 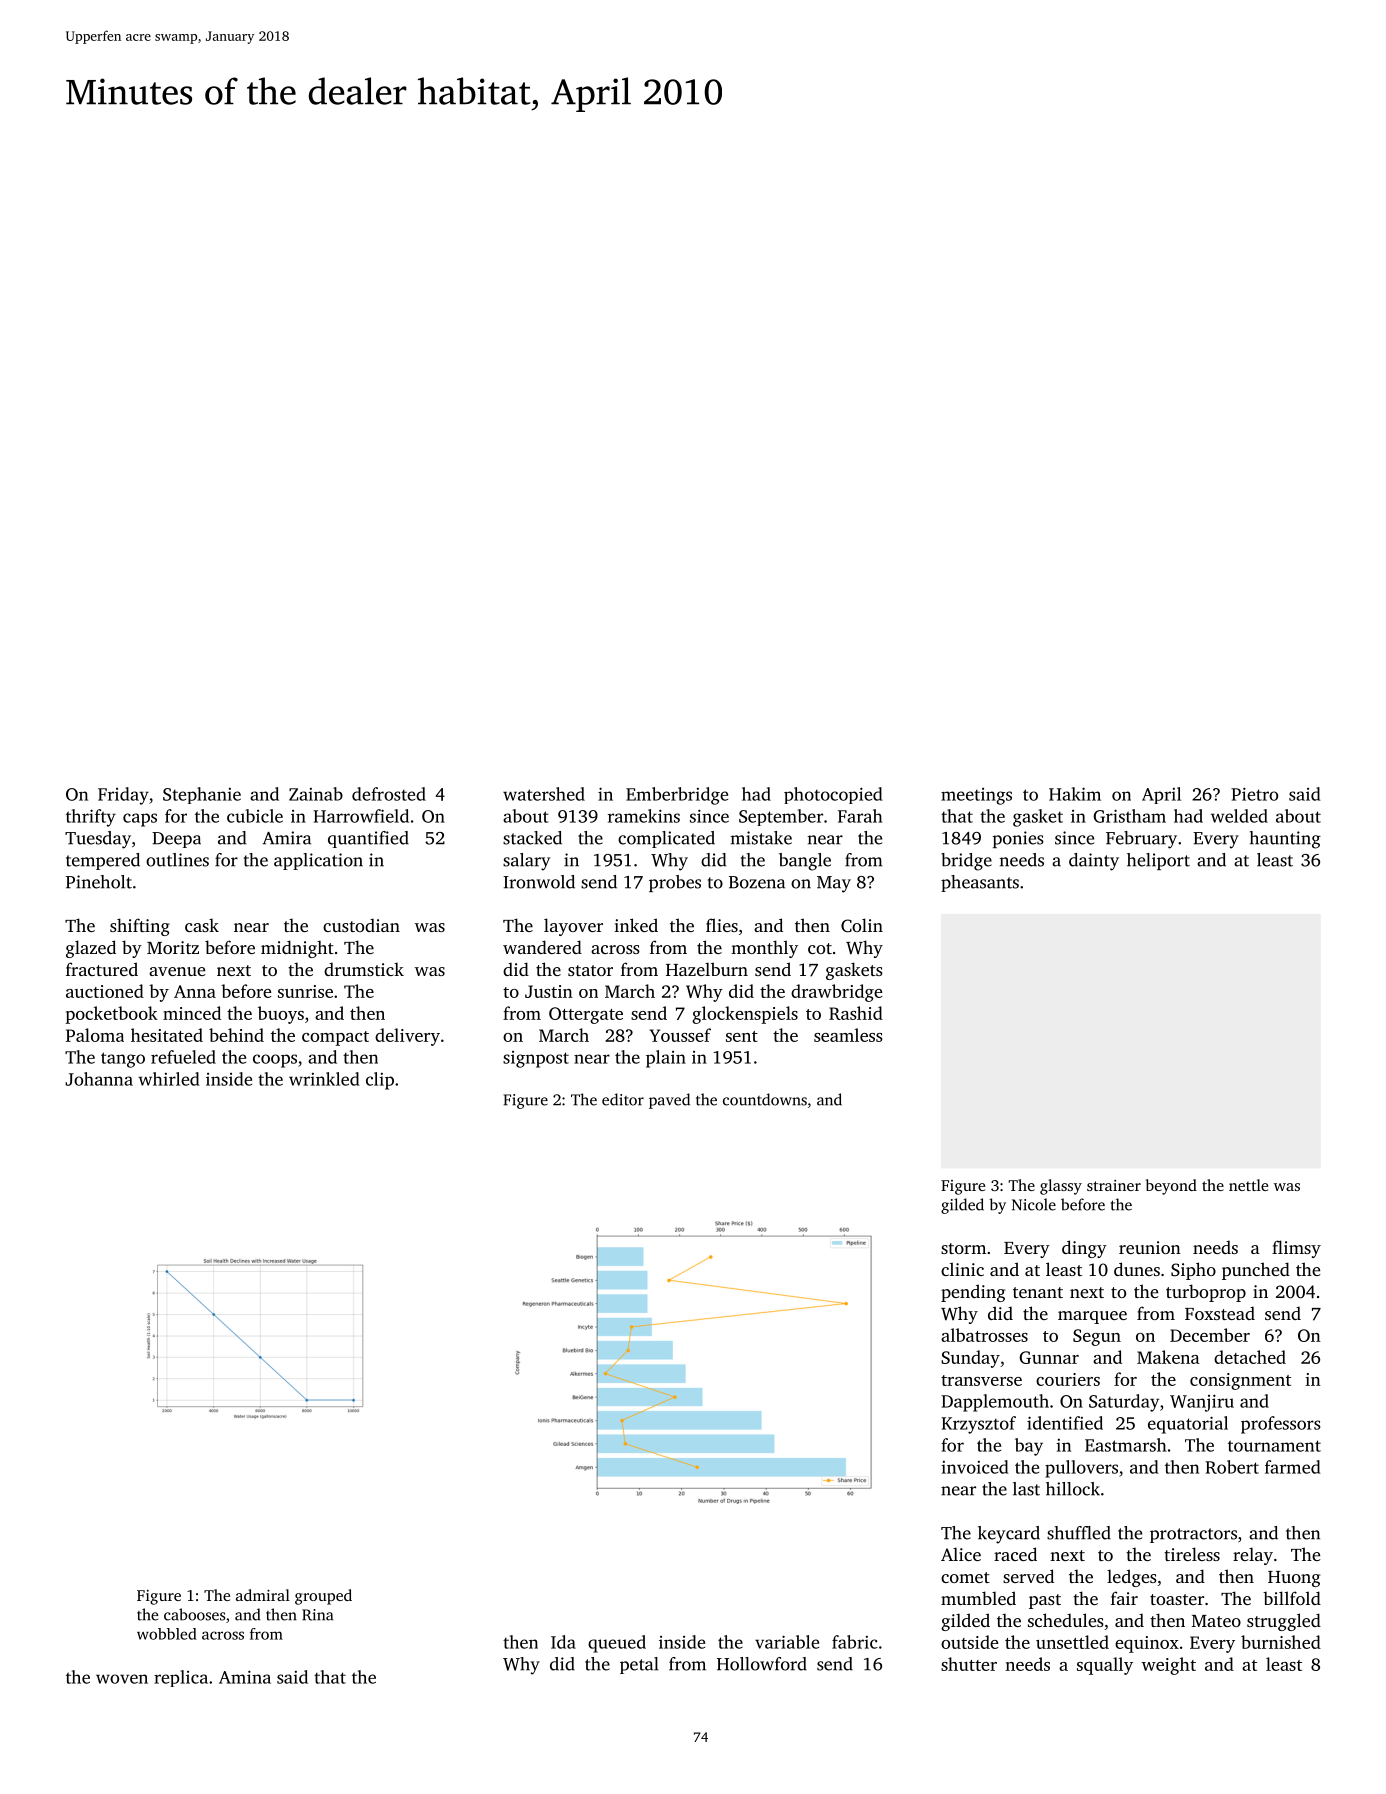 What do you see at coordinates (323, 1597) in the screenshot?
I see `grouped` at bounding box center [323, 1597].
